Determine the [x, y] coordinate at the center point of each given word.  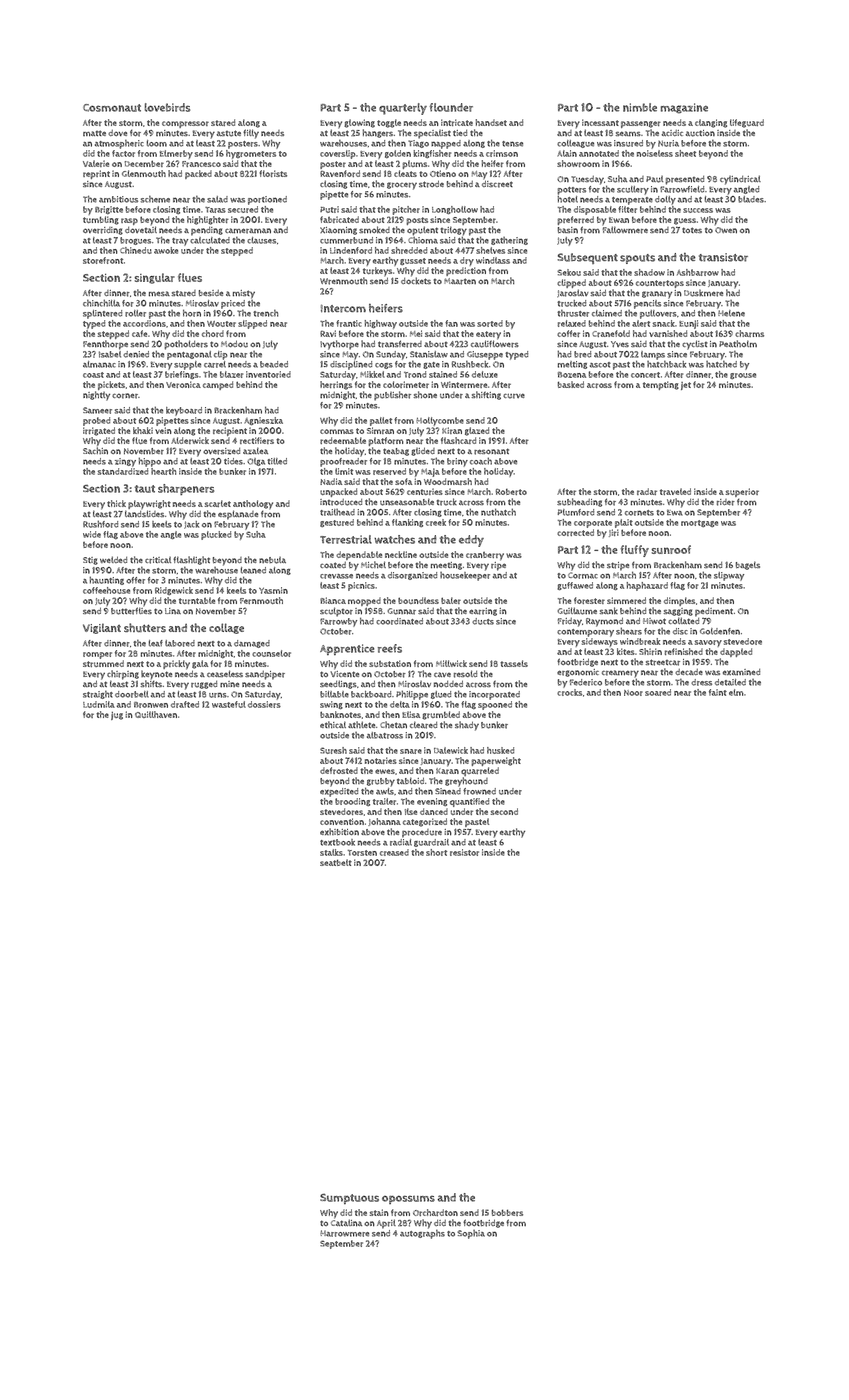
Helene [731, 313]
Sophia [471, 1234]
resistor [464, 852]
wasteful [229, 704]
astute [229, 133]
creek [436, 522]
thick [116, 503]
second [504, 811]
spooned [495, 705]
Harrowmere [344, 1233]
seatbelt [336, 862]
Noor [633, 693]
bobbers [507, 1212]
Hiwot [654, 621]
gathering [509, 241]
